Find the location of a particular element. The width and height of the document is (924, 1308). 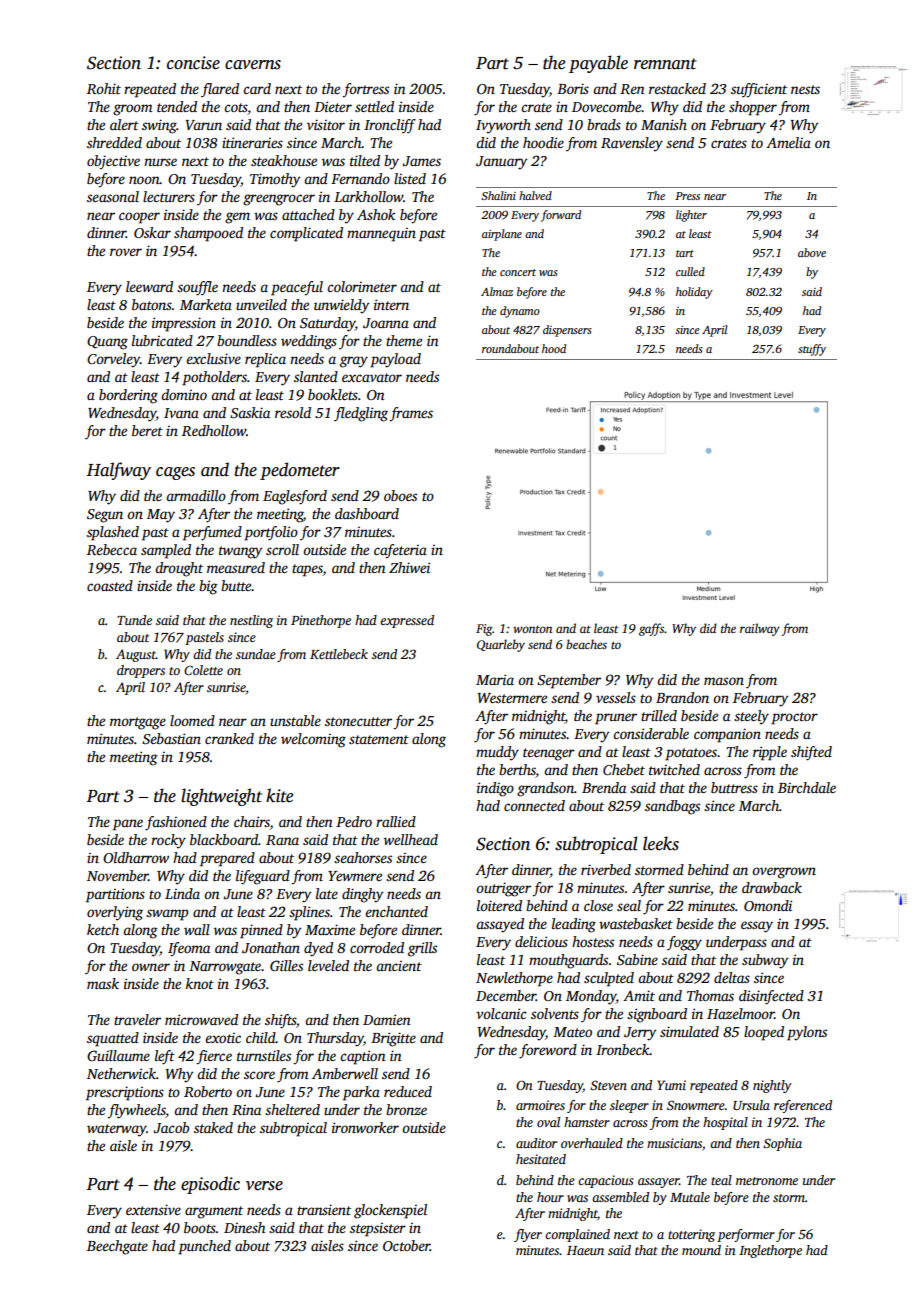

cafeteria is located at coordinates (400, 551).
